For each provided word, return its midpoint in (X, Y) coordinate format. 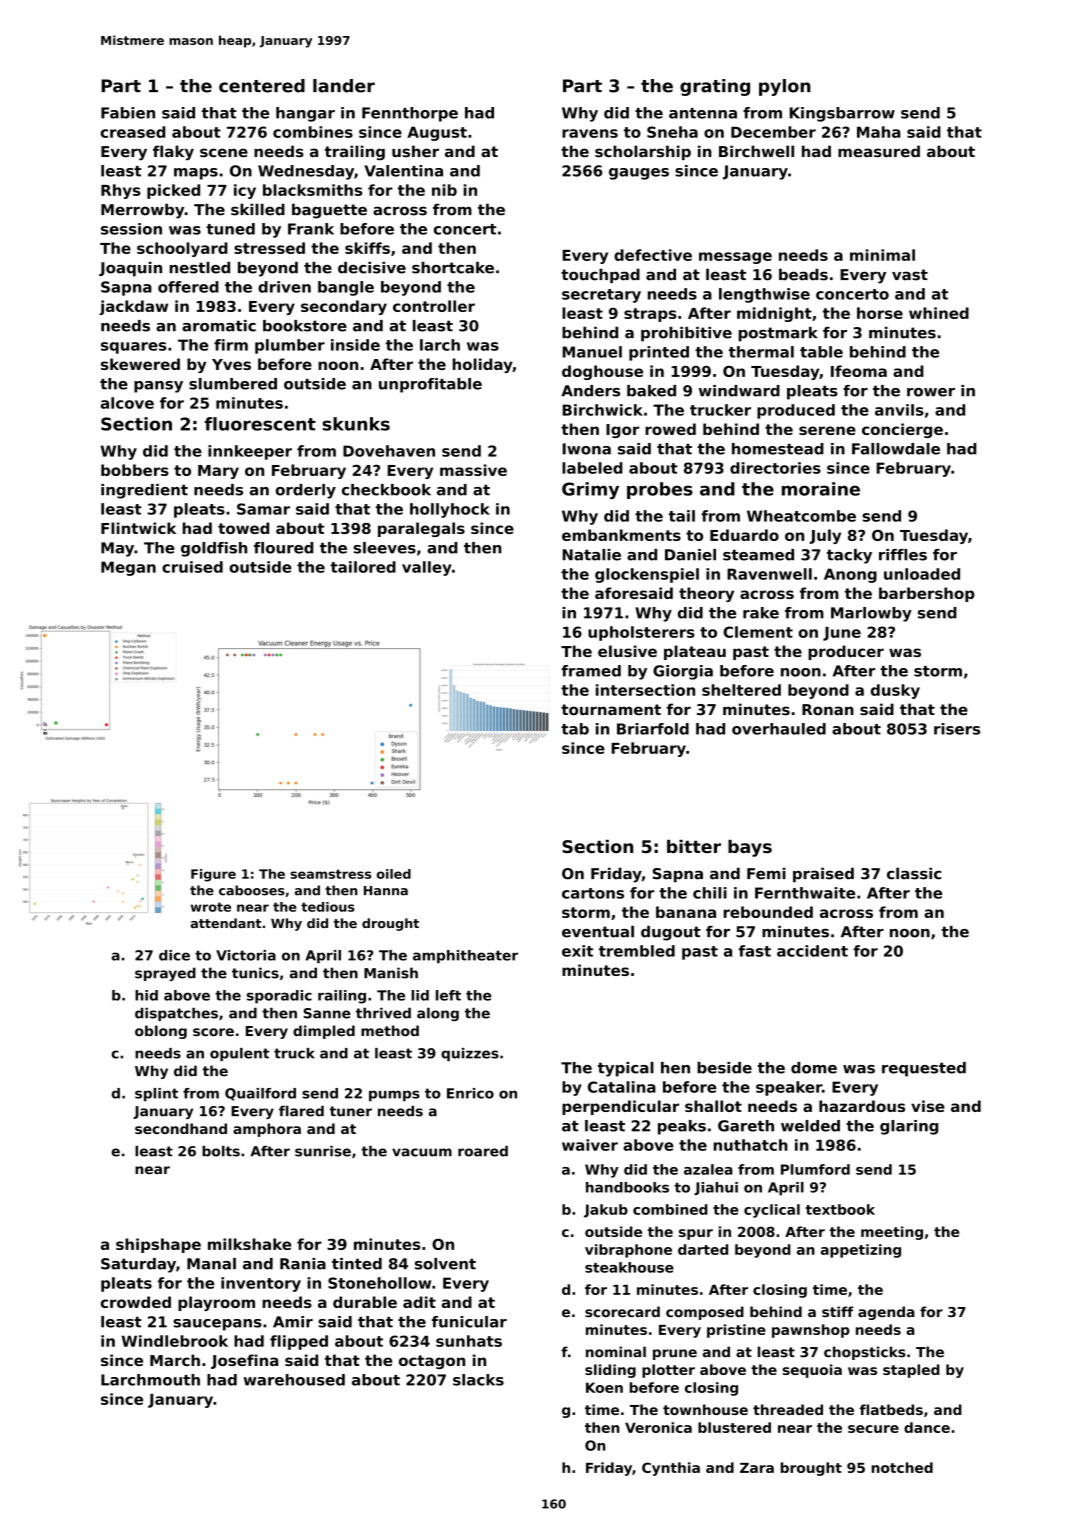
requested (924, 1069)
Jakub (606, 1211)
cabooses (252, 890)
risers (957, 729)
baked (651, 391)
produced (796, 411)
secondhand (181, 1128)
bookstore (305, 326)
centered (262, 86)
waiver (590, 1145)
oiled (394, 874)
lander (344, 86)
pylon (785, 87)
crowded (136, 1302)
